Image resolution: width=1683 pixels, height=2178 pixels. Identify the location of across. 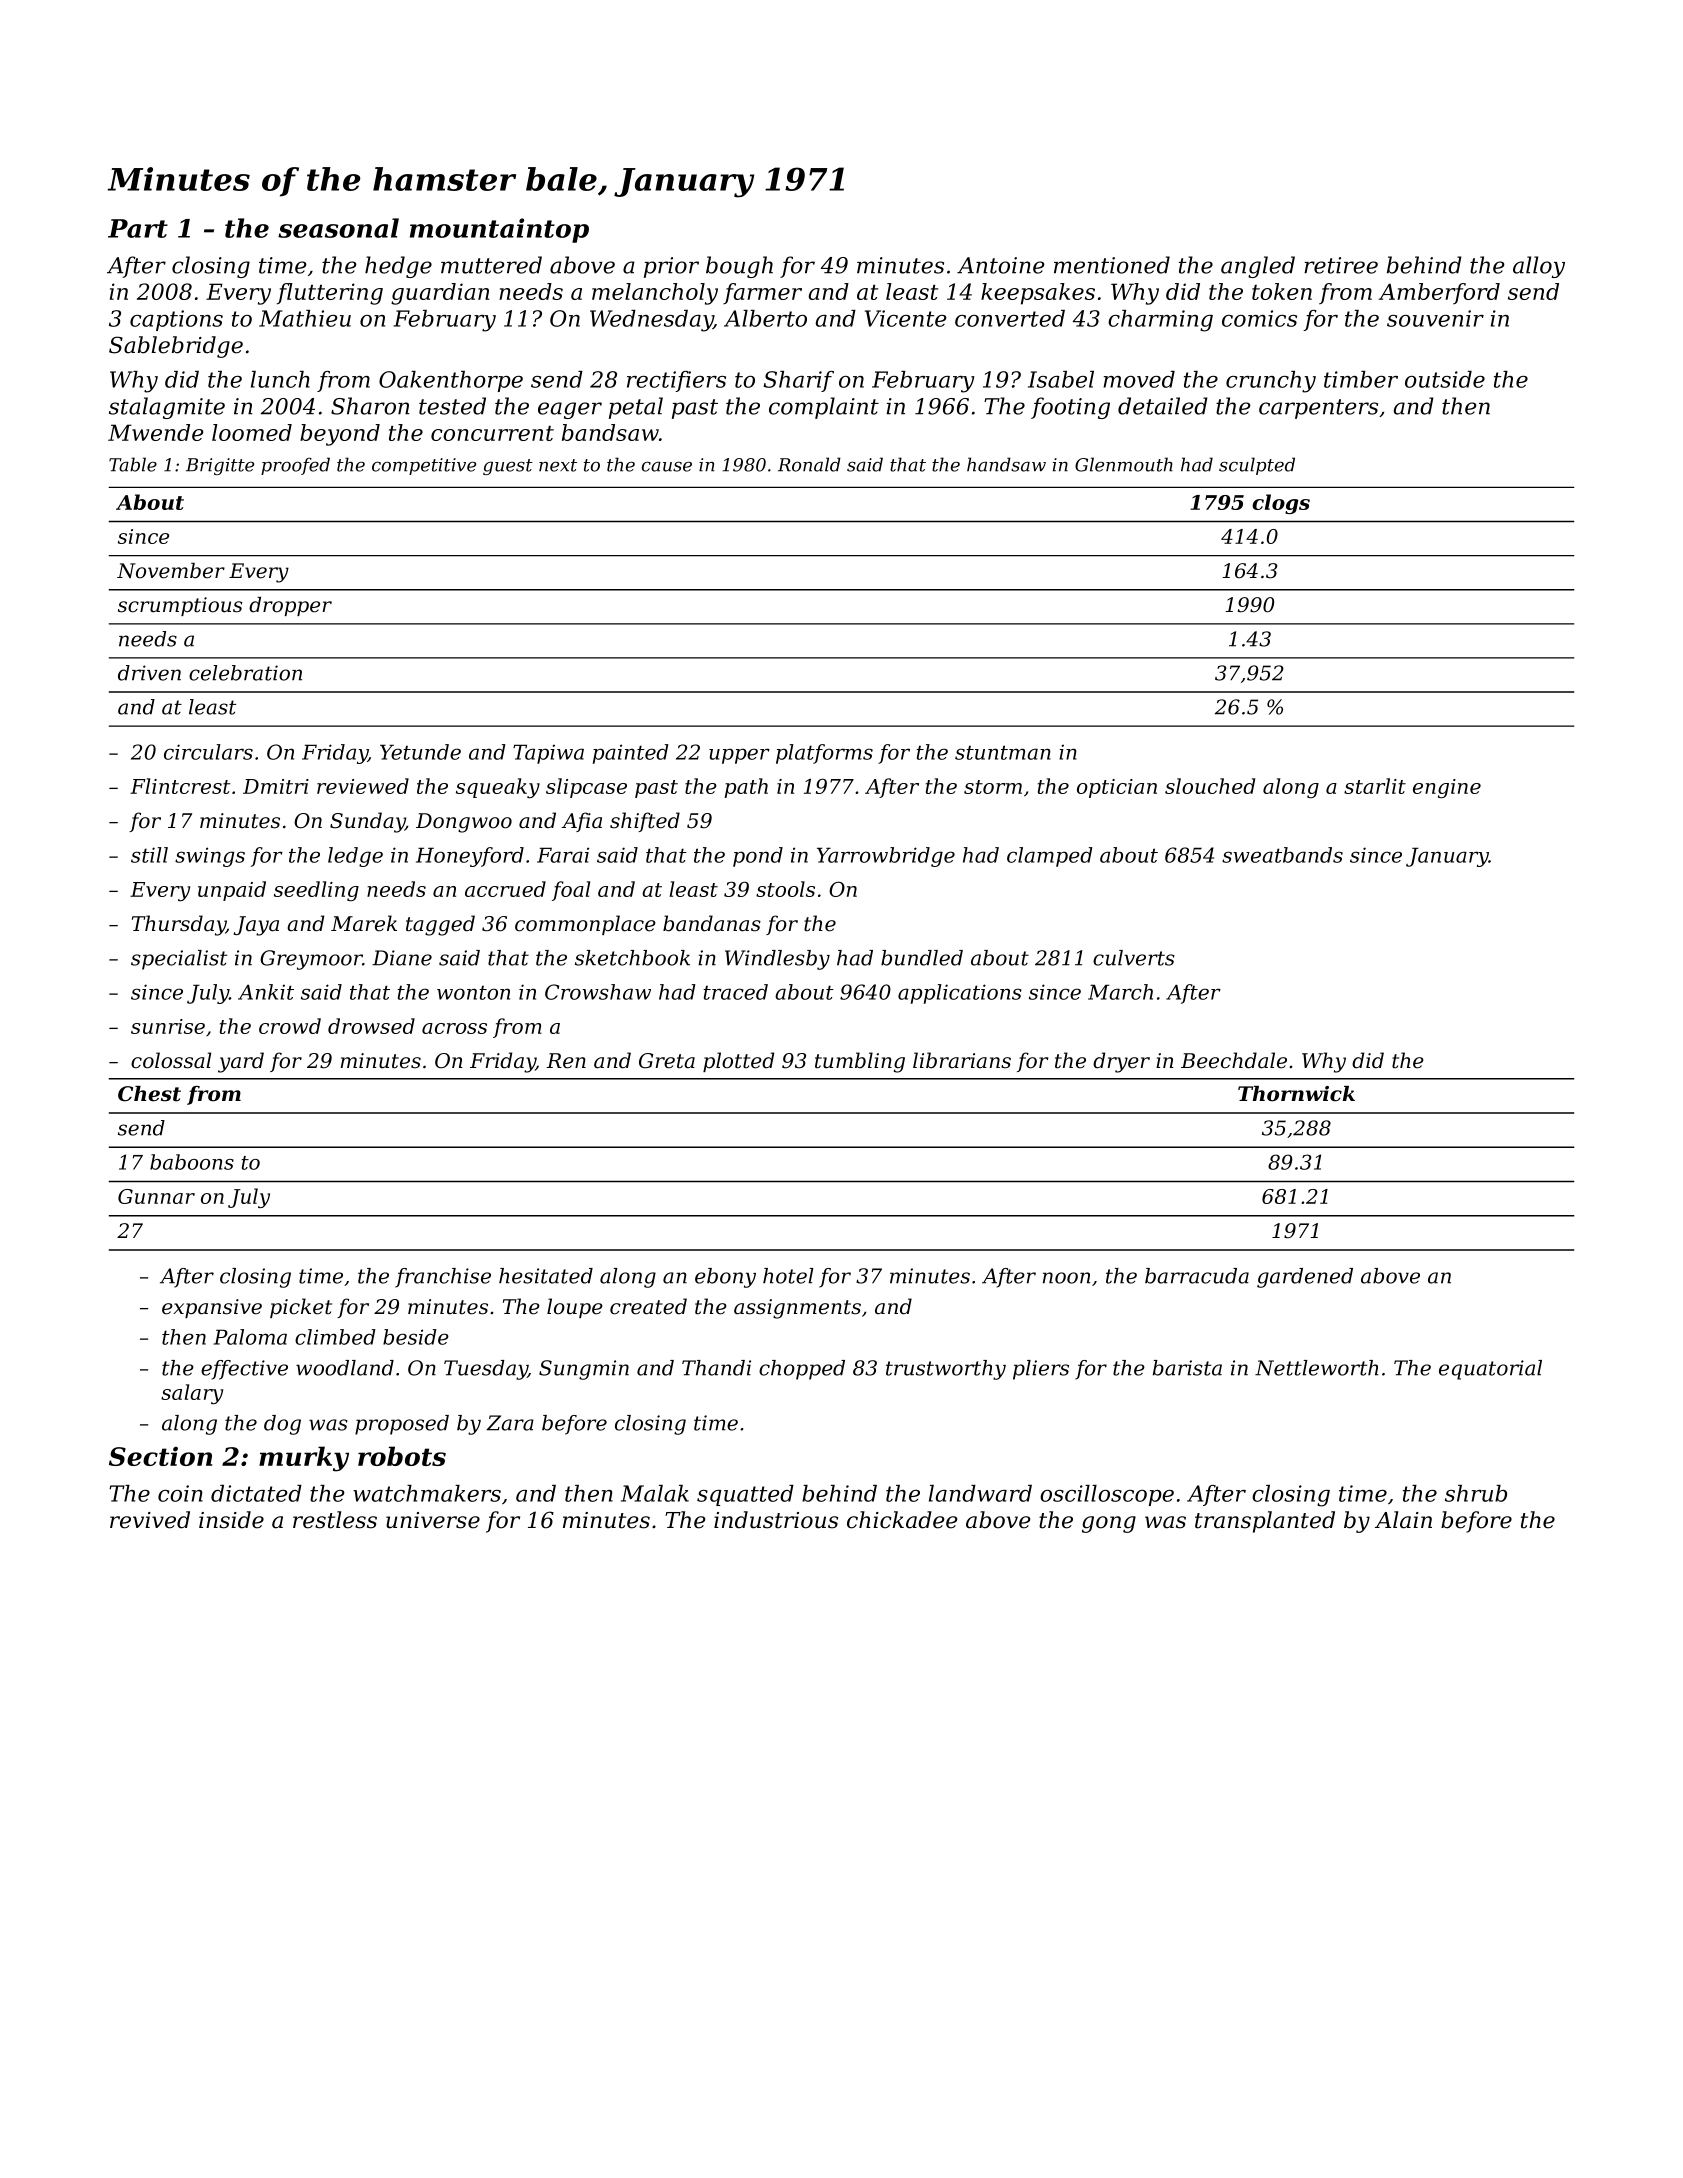
(454, 1028).
